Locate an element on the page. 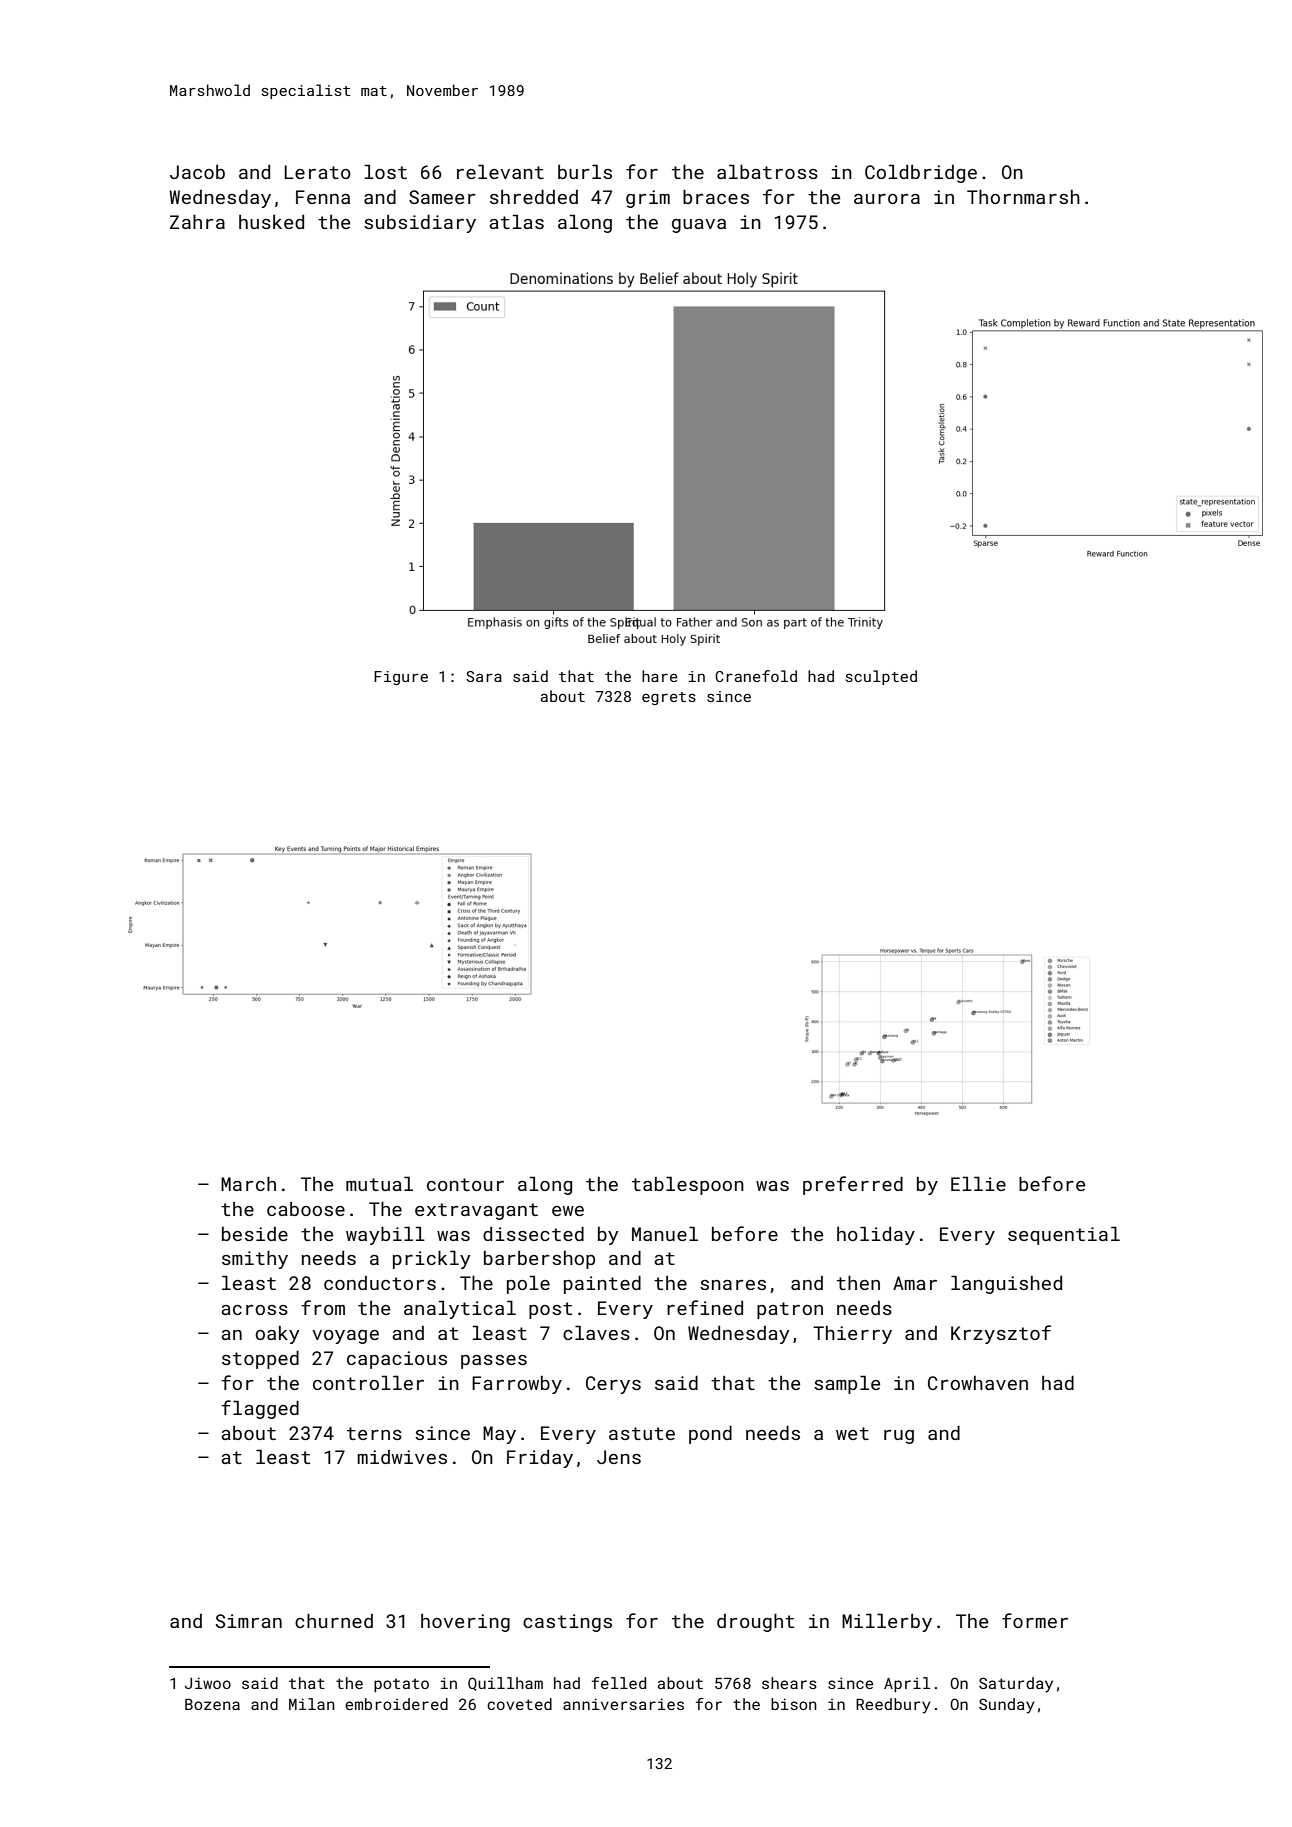 The height and width of the page is (1827, 1292). relevant is located at coordinates (500, 171).
